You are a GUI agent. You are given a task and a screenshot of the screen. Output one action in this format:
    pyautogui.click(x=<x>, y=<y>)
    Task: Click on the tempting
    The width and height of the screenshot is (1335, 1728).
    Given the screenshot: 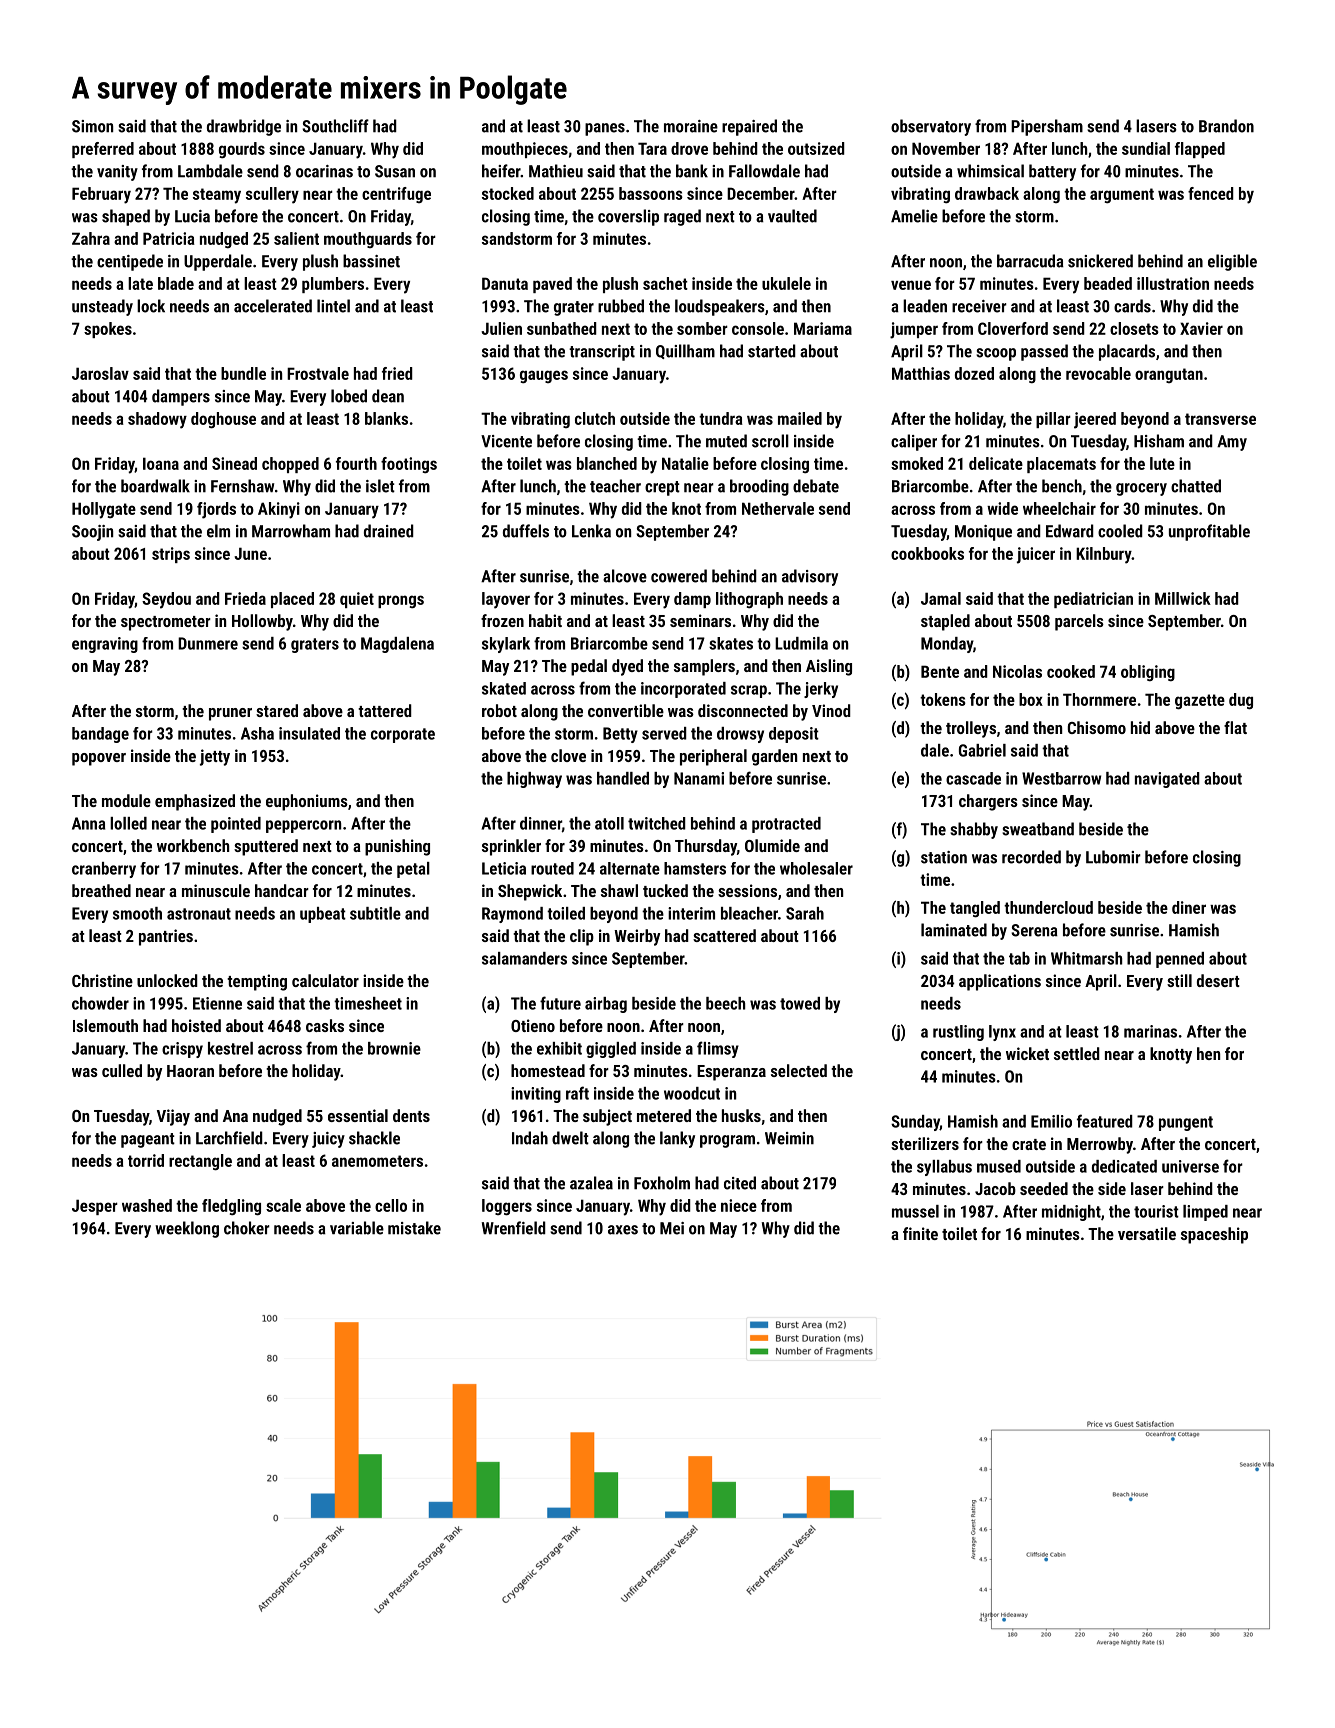 What is the action you would take?
    pyautogui.click(x=257, y=982)
